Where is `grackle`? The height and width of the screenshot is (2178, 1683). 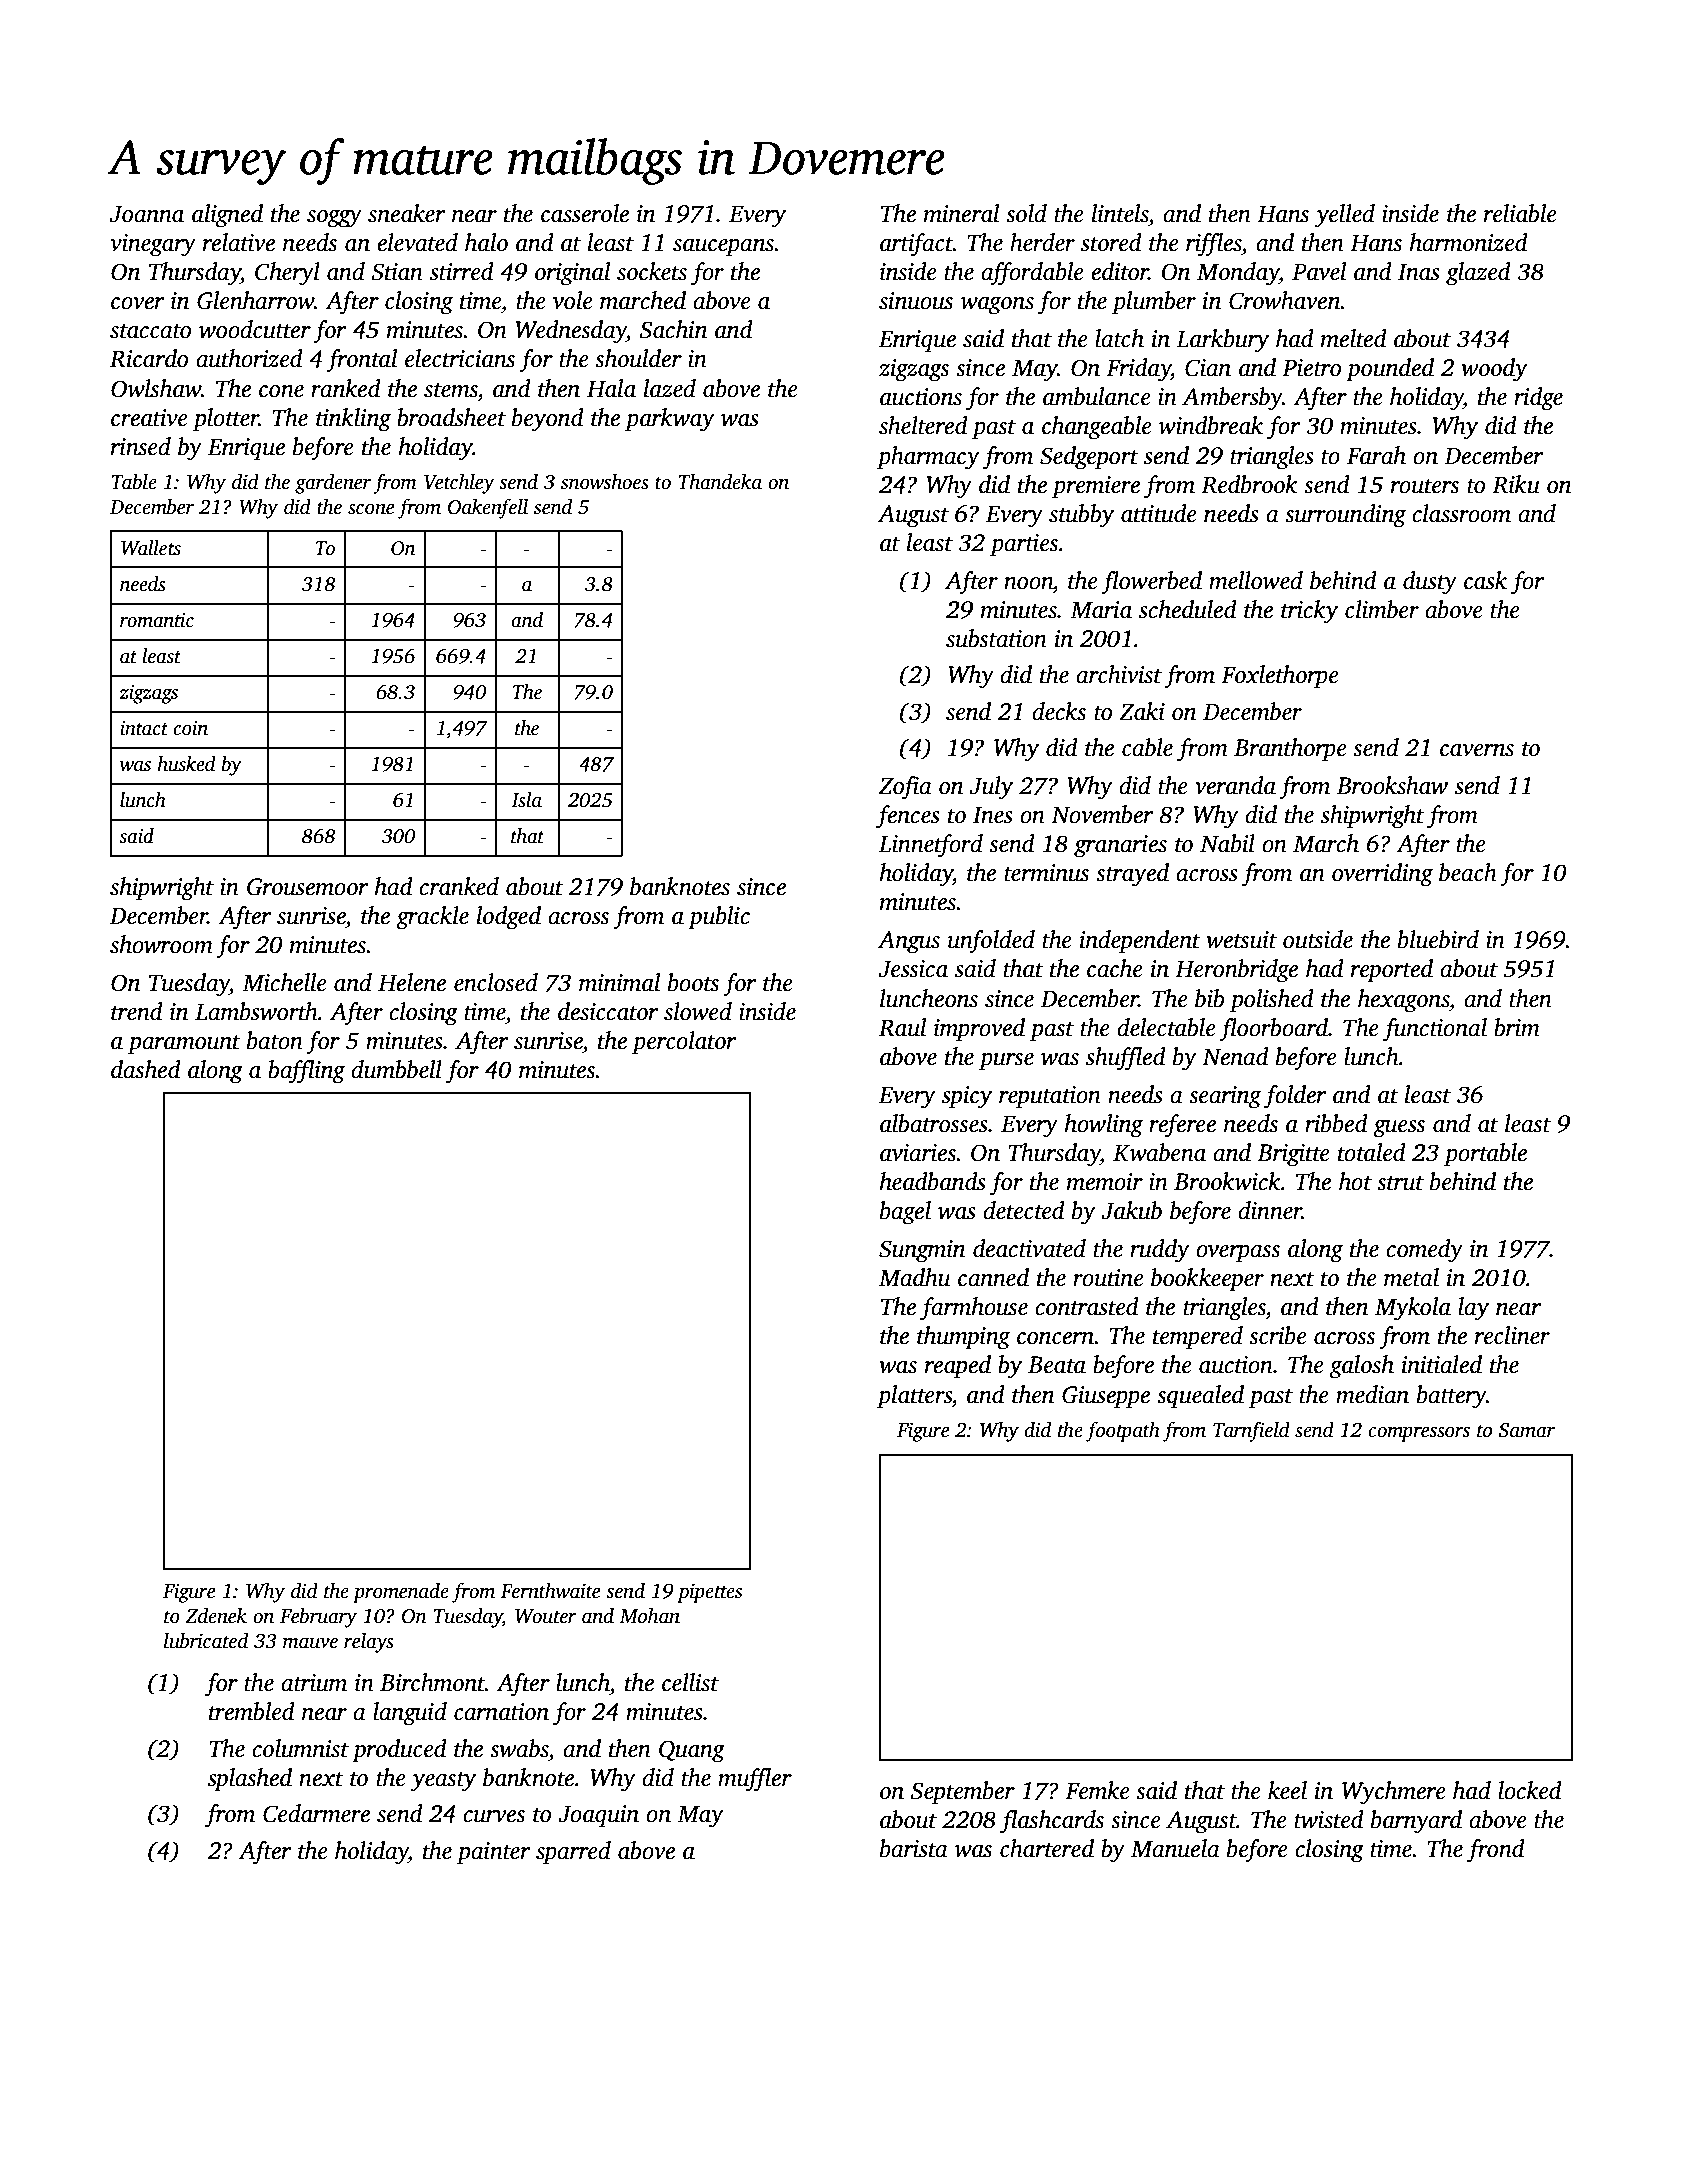
grackle is located at coordinates (432, 918).
